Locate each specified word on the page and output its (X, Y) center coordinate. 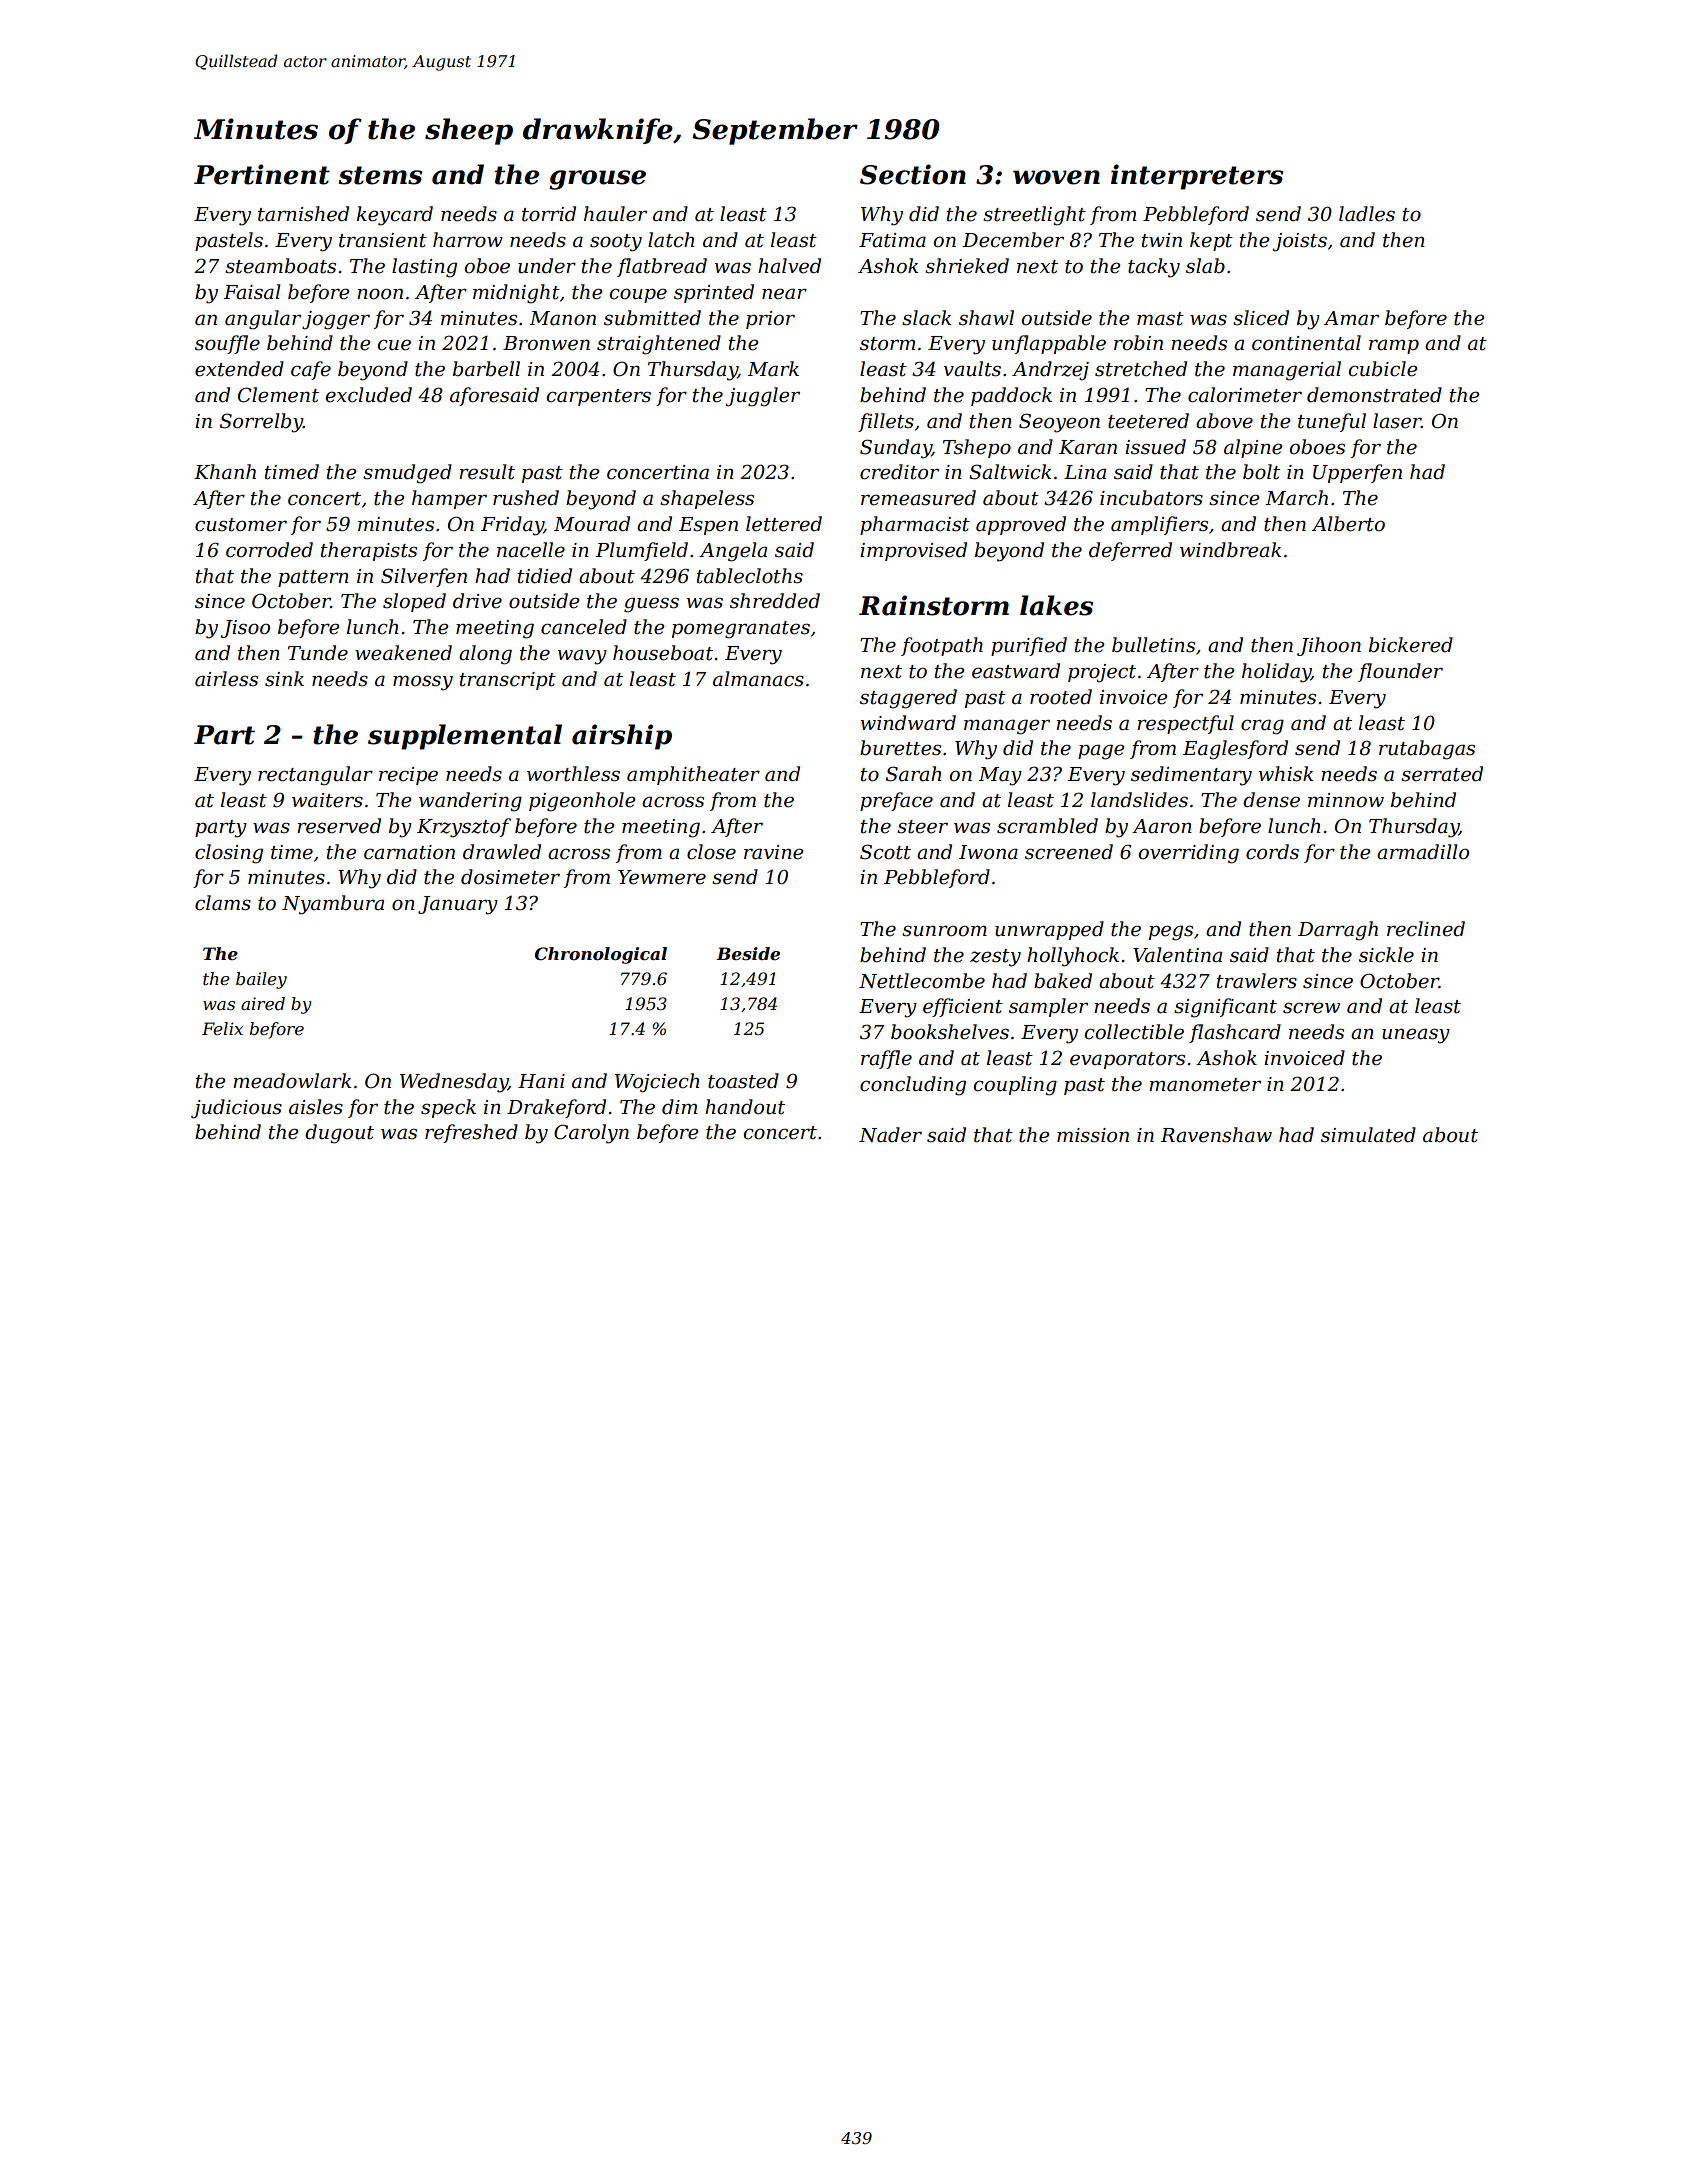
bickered (1411, 645)
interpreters (1197, 177)
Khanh (225, 471)
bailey (261, 980)
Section (913, 174)
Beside (748, 953)
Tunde (318, 653)
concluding (913, 1086)
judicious (236, 1109)
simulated (1368, 1135)
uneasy (1416, 1036)
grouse (597, 180)
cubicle (1383, 369)
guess (651, 605)
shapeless (707, 499)
